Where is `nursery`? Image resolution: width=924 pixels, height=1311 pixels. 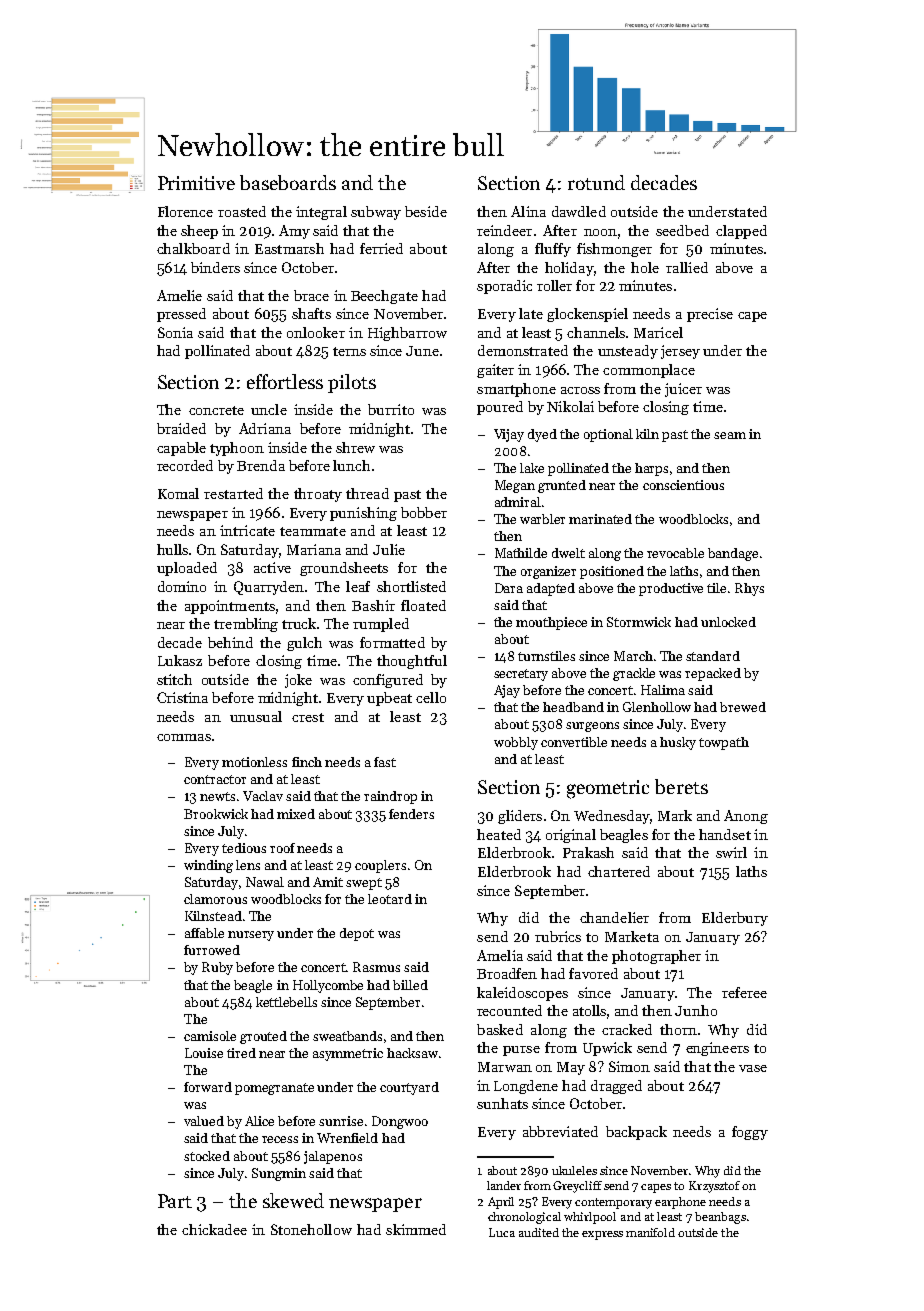 nursery is located at coordinates (251, 936).
